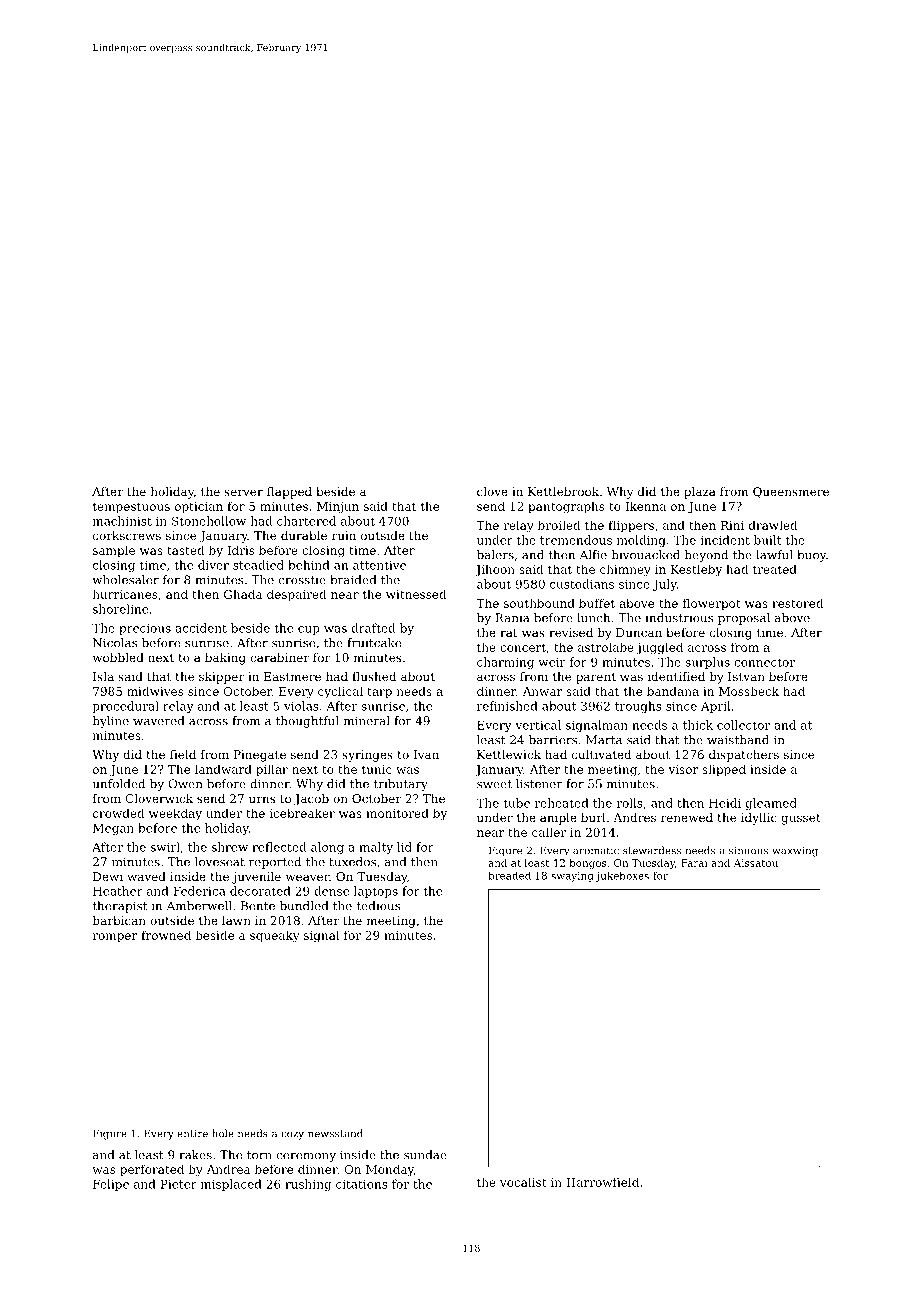 The height and width of the screenshot is (1308, 924). What do you see at coordinates (309, 565) in the screenshot?
I see `behind` at bounding box center [309, 565].
